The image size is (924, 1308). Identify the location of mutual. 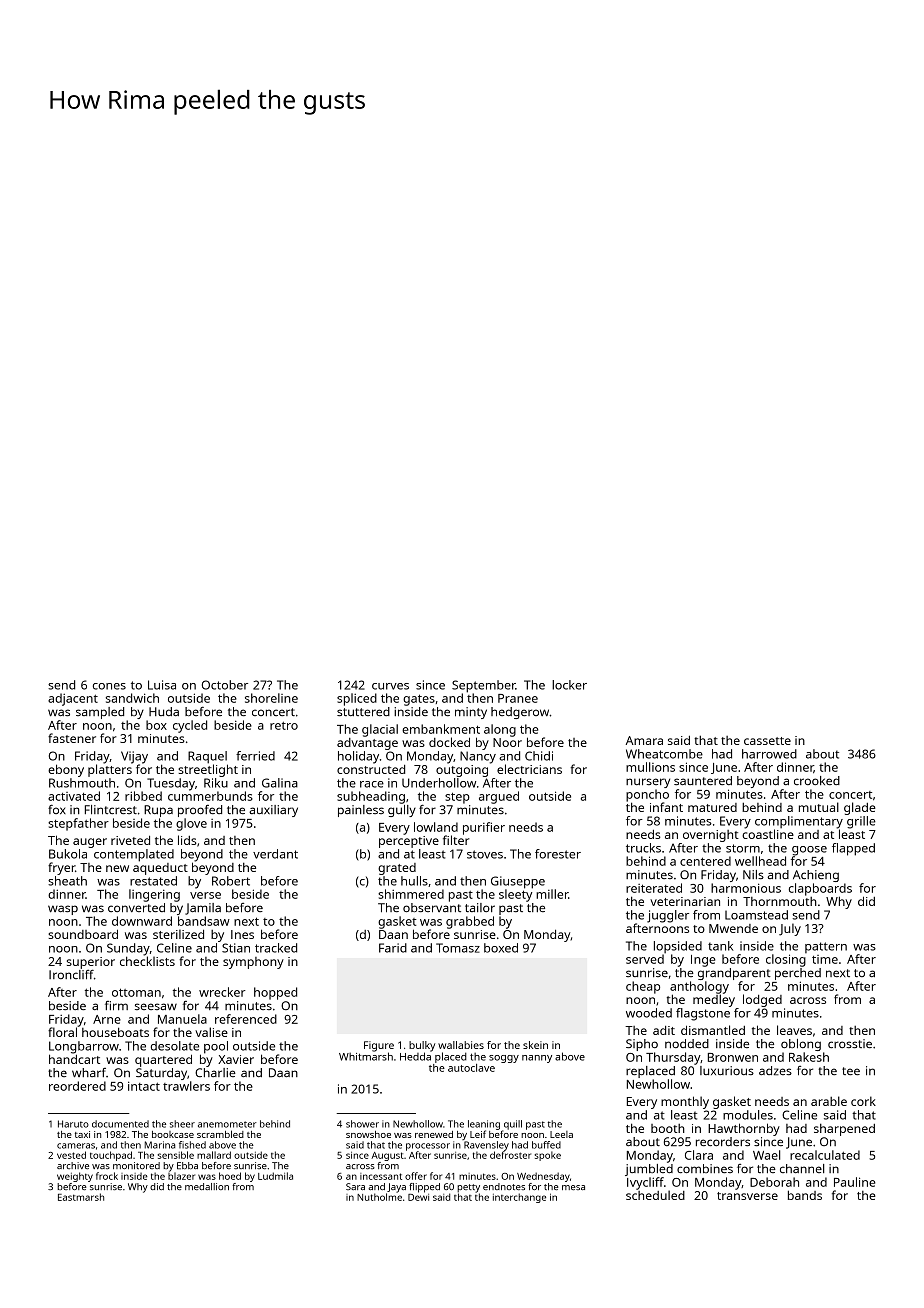
(819, 807).
